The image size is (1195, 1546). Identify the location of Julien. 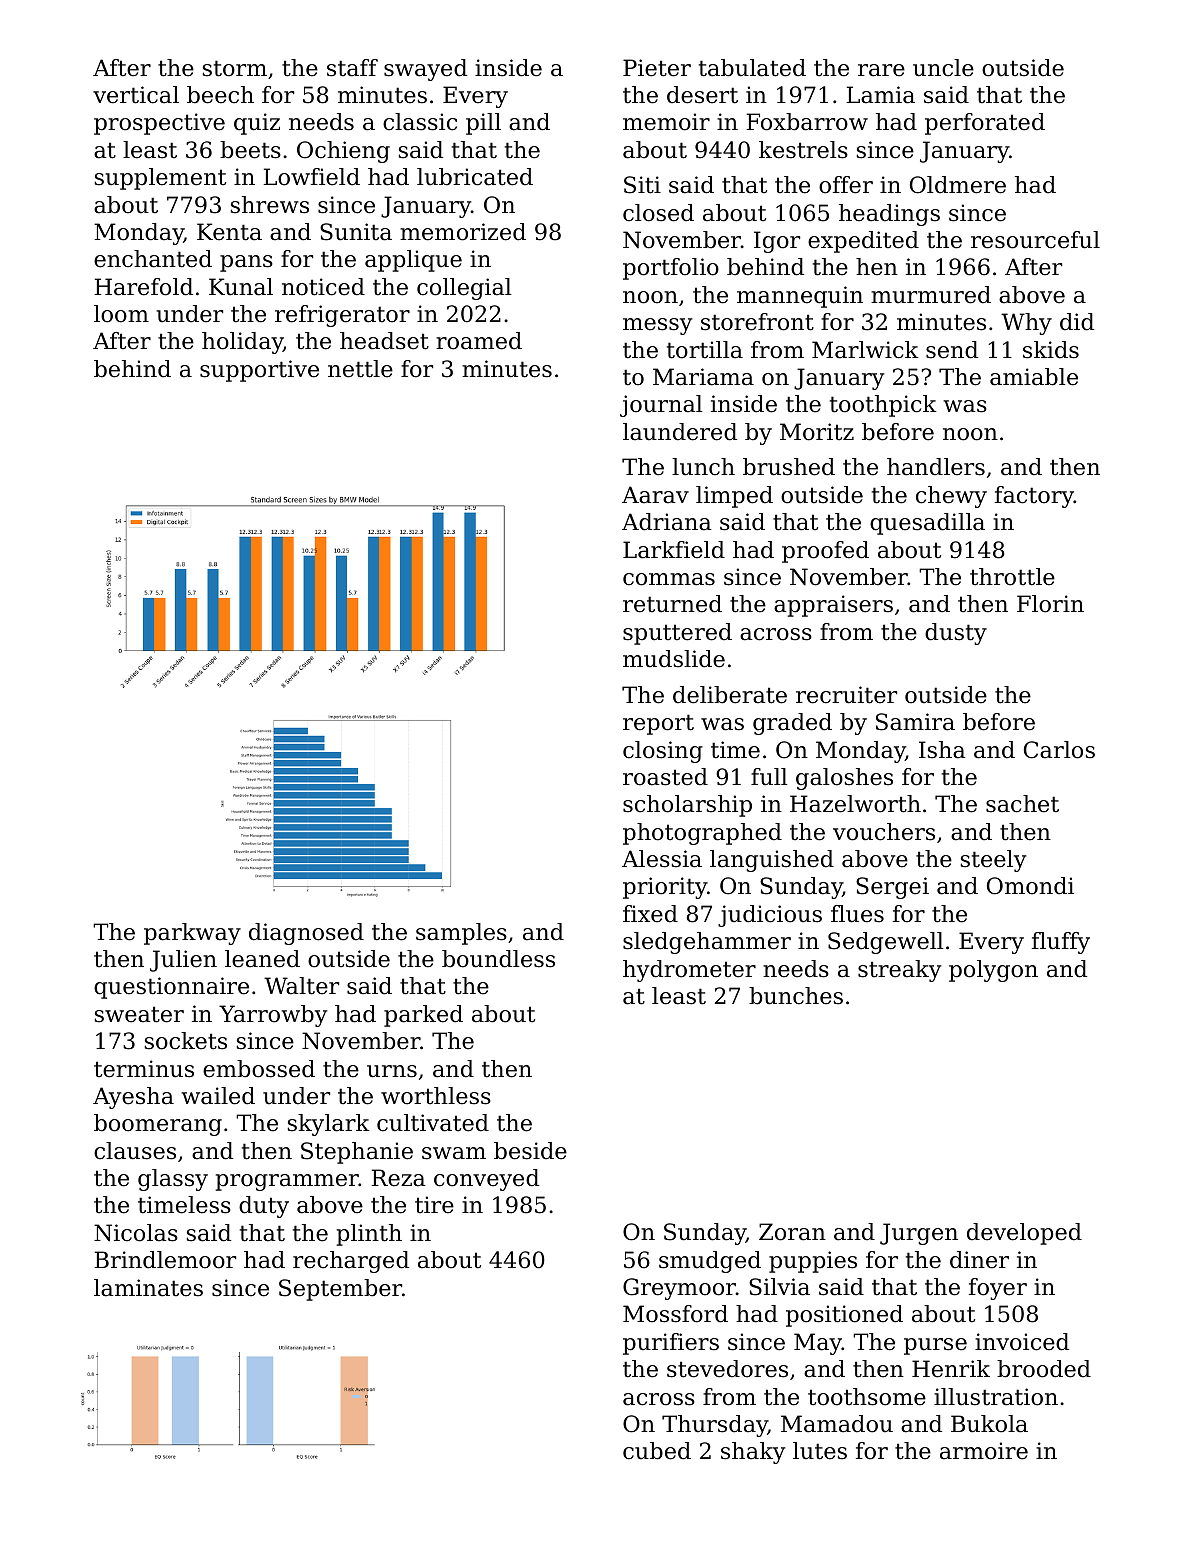
(183, 961).
